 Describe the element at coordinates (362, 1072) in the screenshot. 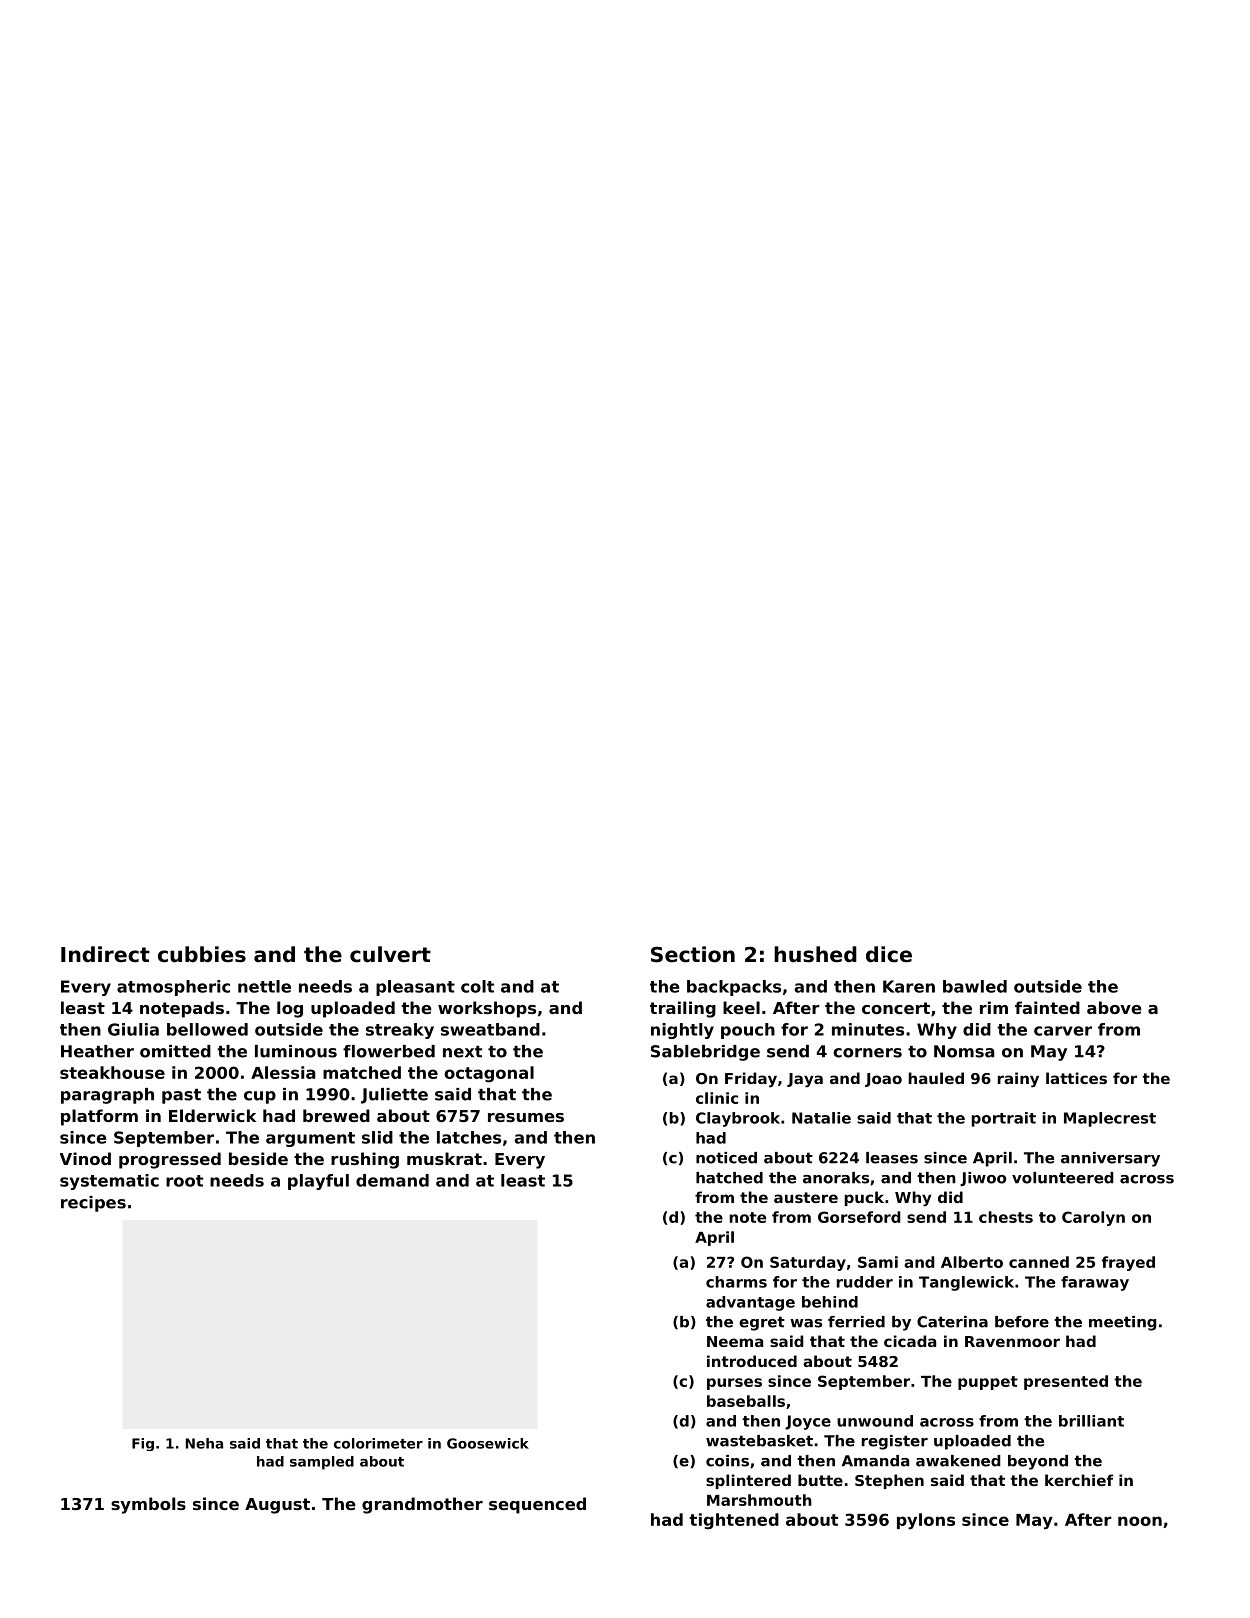

I see `matched` at that location.
